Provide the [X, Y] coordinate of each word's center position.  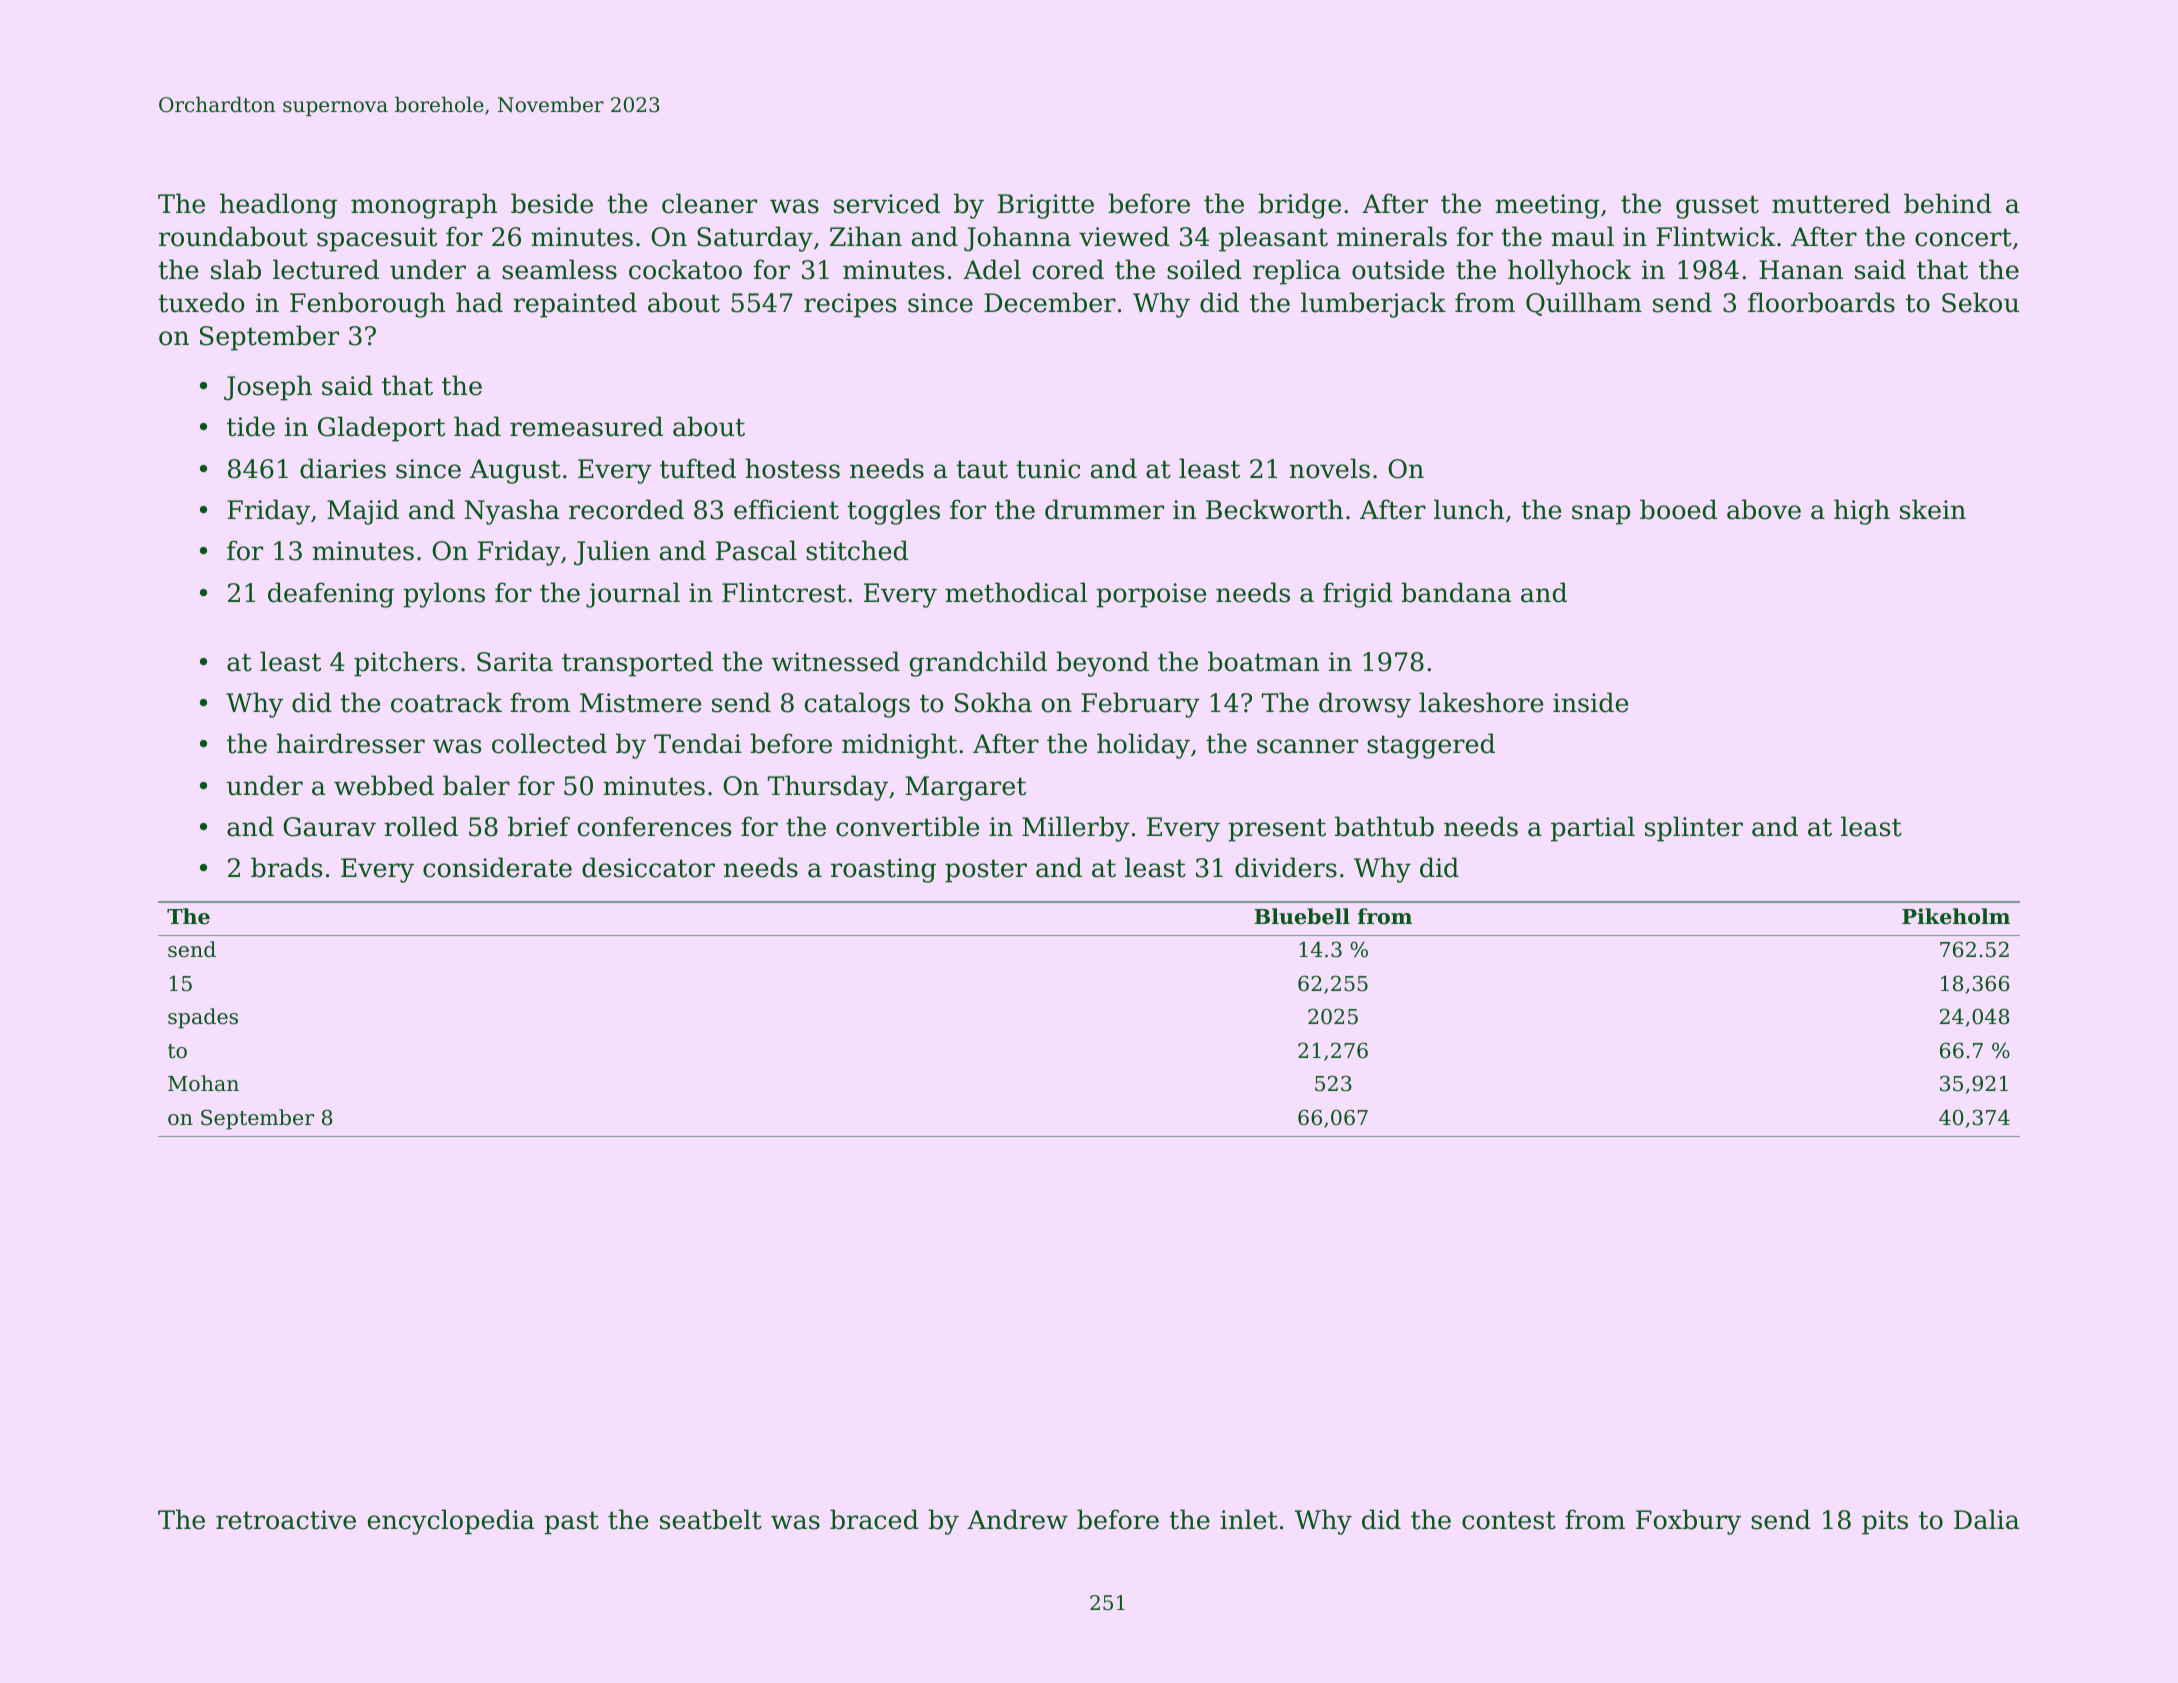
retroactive [286, 1520]
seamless [559, 269]
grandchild [978, 664]
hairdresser [351, 743]
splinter [1694, 829]
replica [1297, 272]
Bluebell [1302, 916]
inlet [1249, 1519]
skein [1933, 509]
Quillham [1584, 304]
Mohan [203, 1083]
